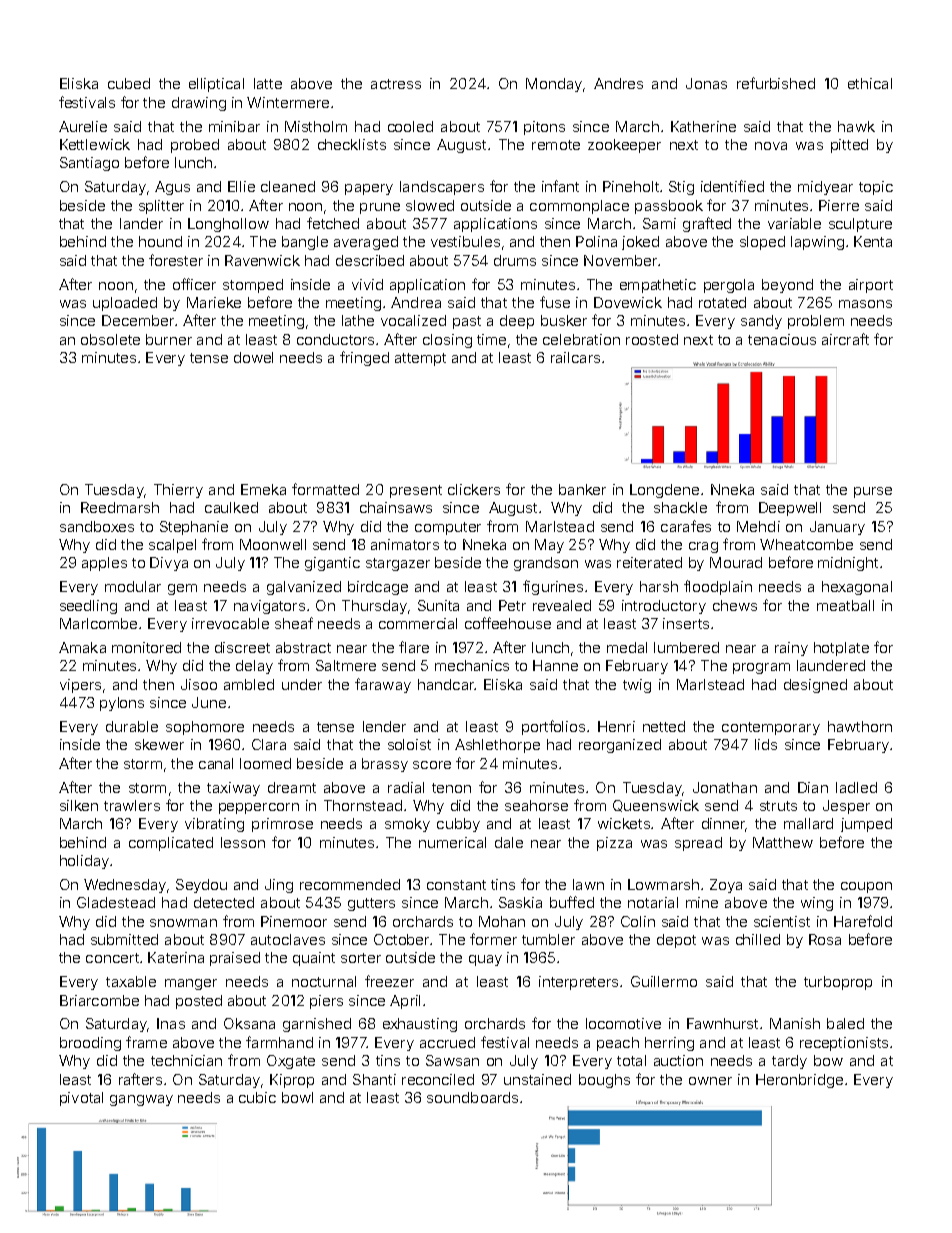  Describe the element at coordinates (396, 84) in the screenshot. I see `actress` at that location.
